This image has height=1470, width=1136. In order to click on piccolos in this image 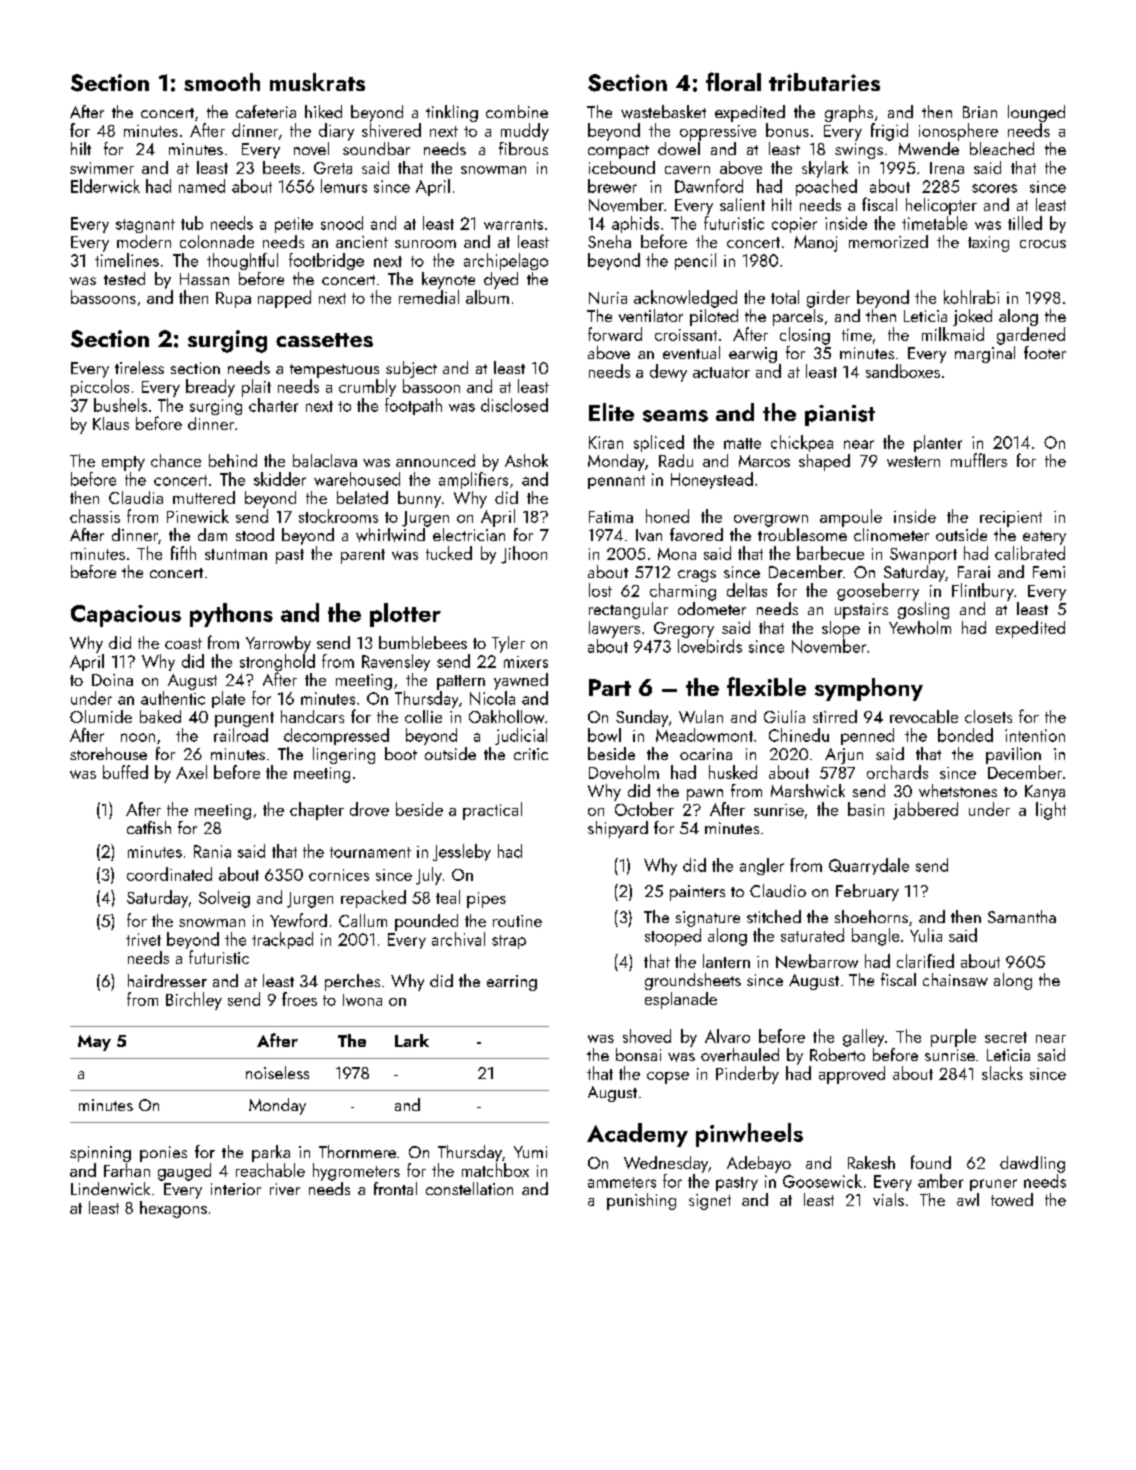, I will do `click(100, 388)`.
